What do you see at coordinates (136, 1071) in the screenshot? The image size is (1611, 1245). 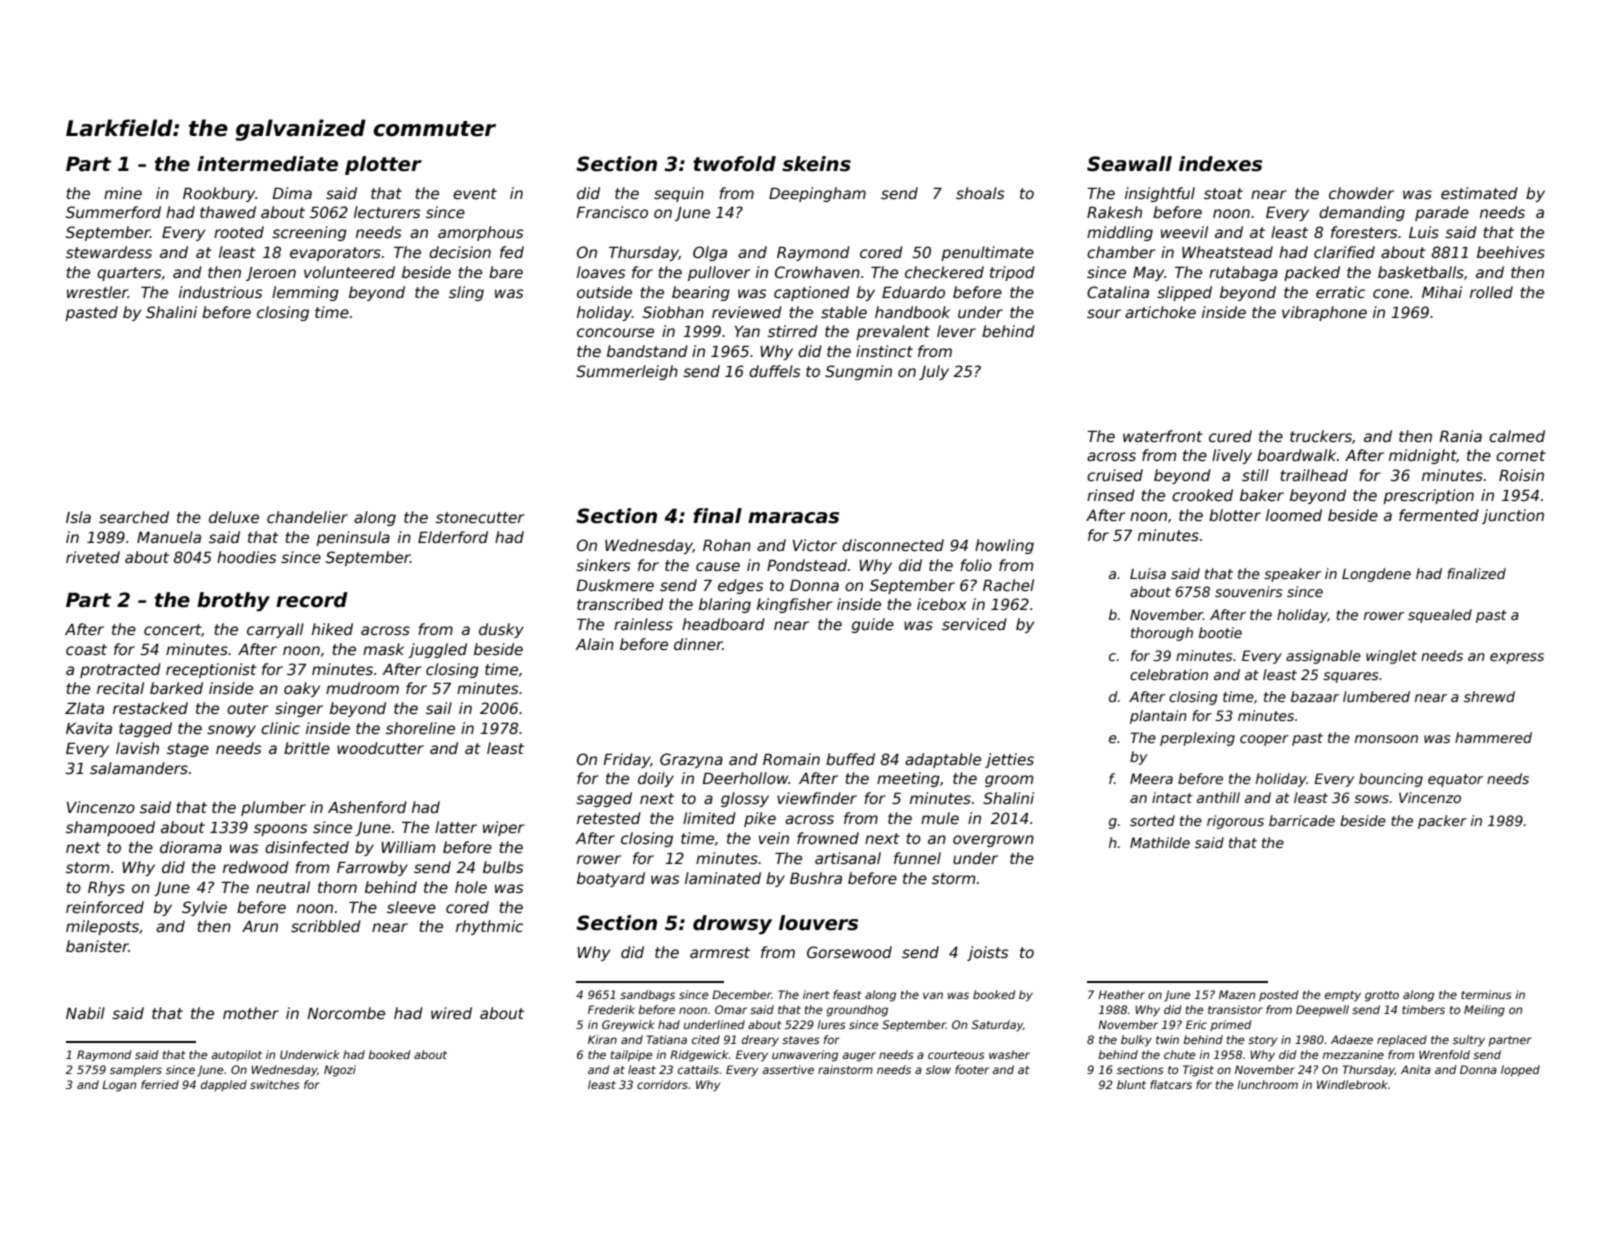 I see `samplers` at bounding box center [136, 1071].
